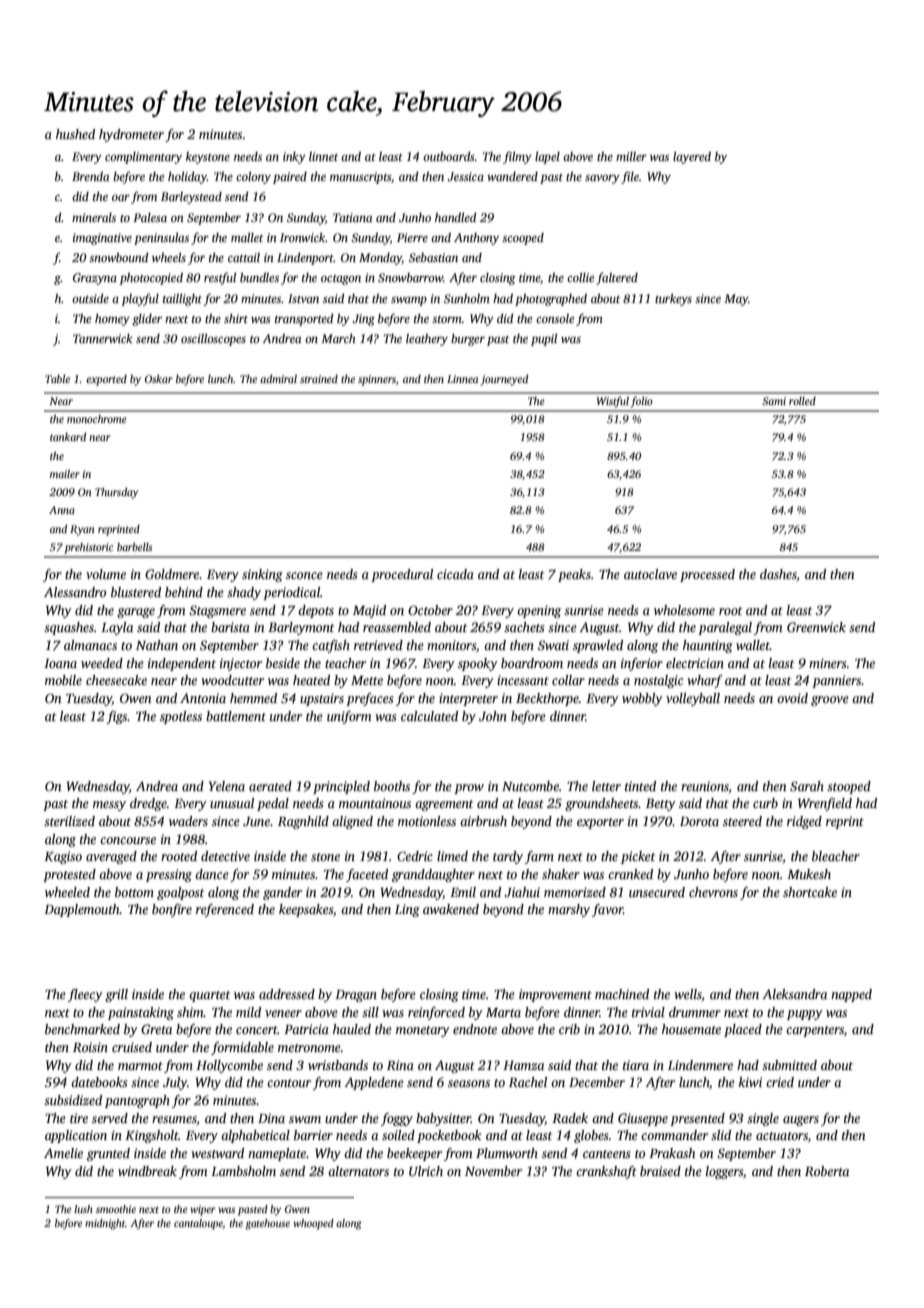 The image size is (924, 1308). I want to click on Jessica, so click(465, 176).
